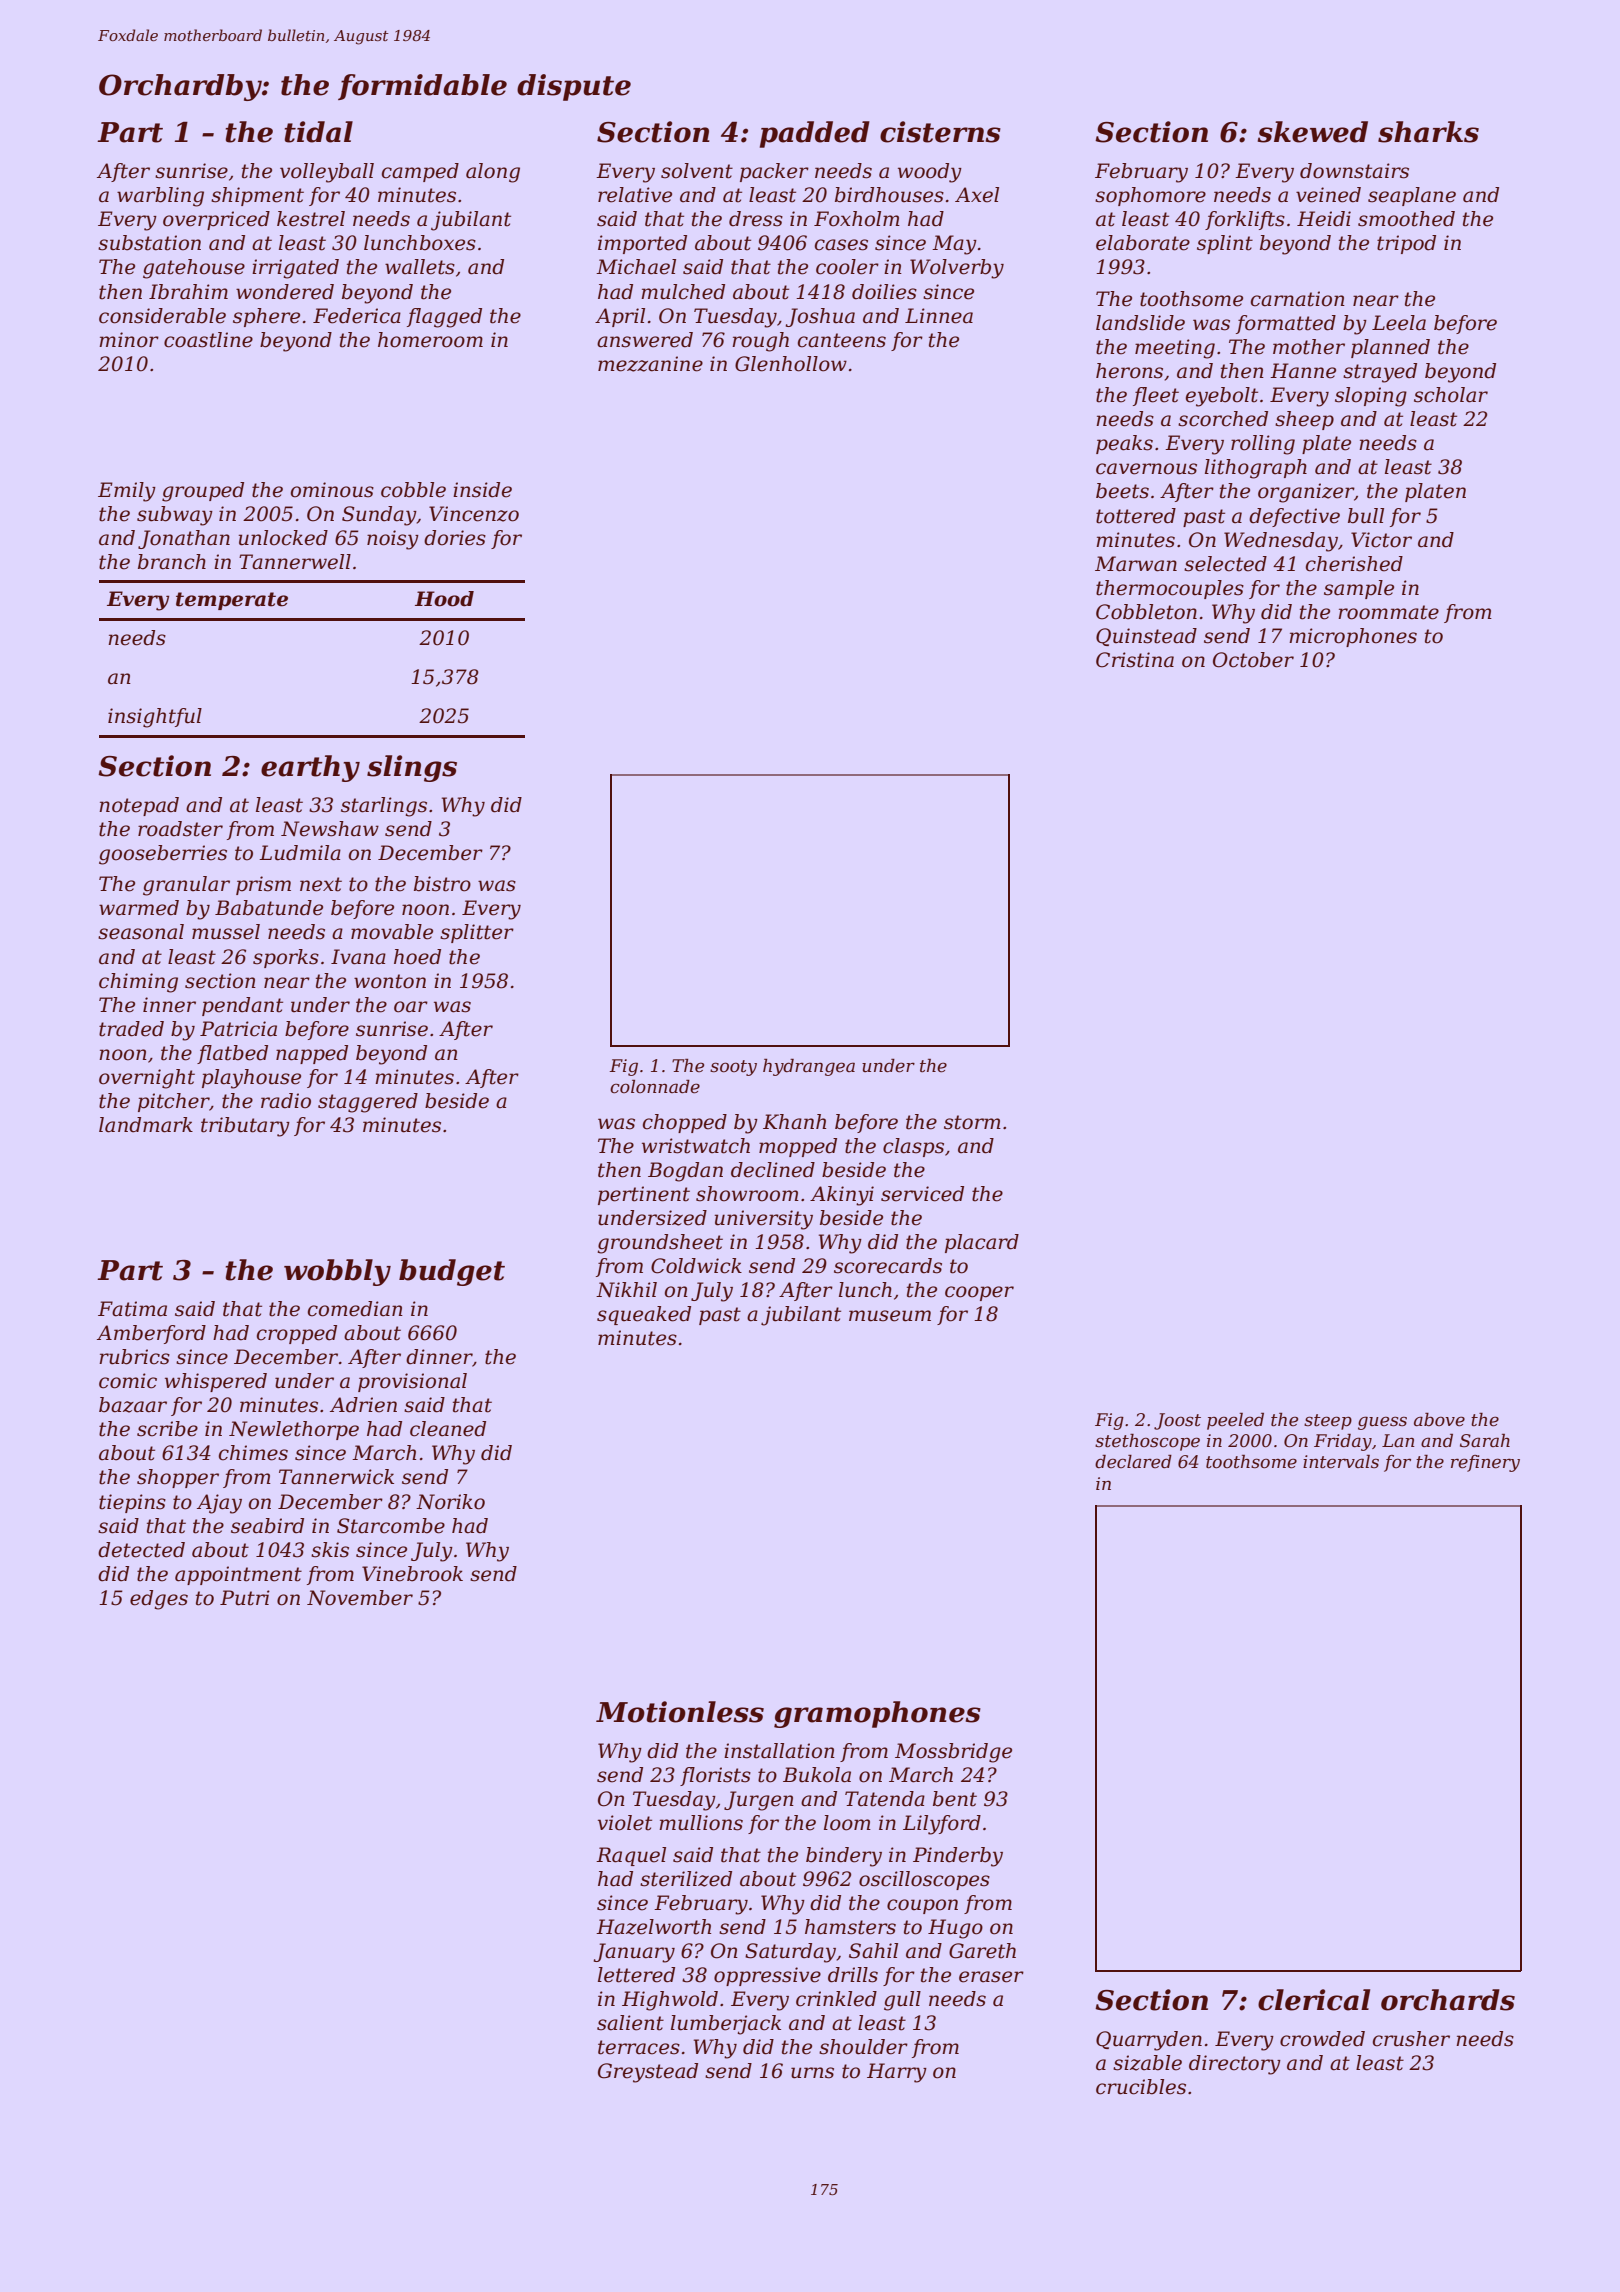  Describe the element at coordinates (1253, 660) in the page. I see `October` at that location.
